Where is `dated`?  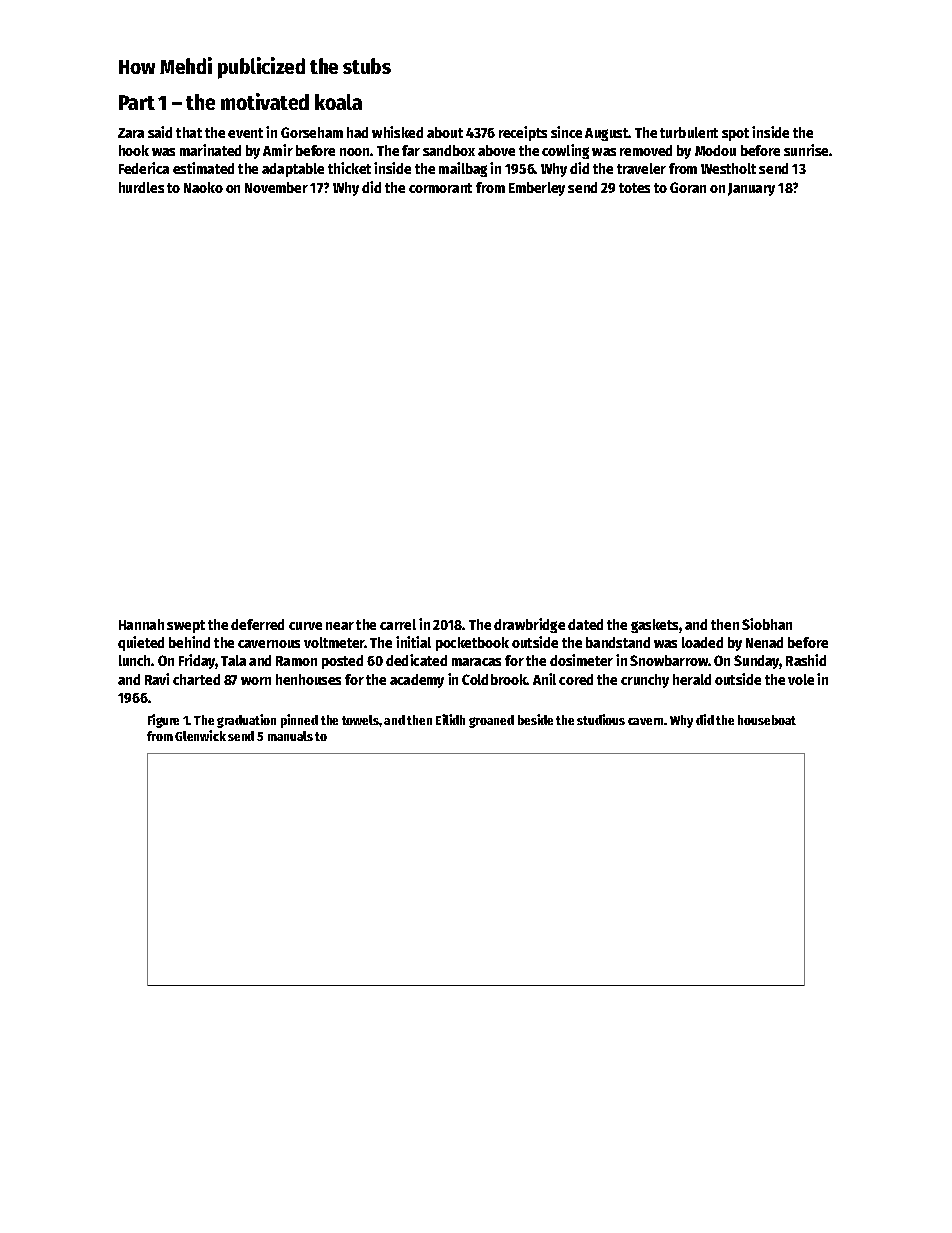 dated is located at coordinates (585, 624).
